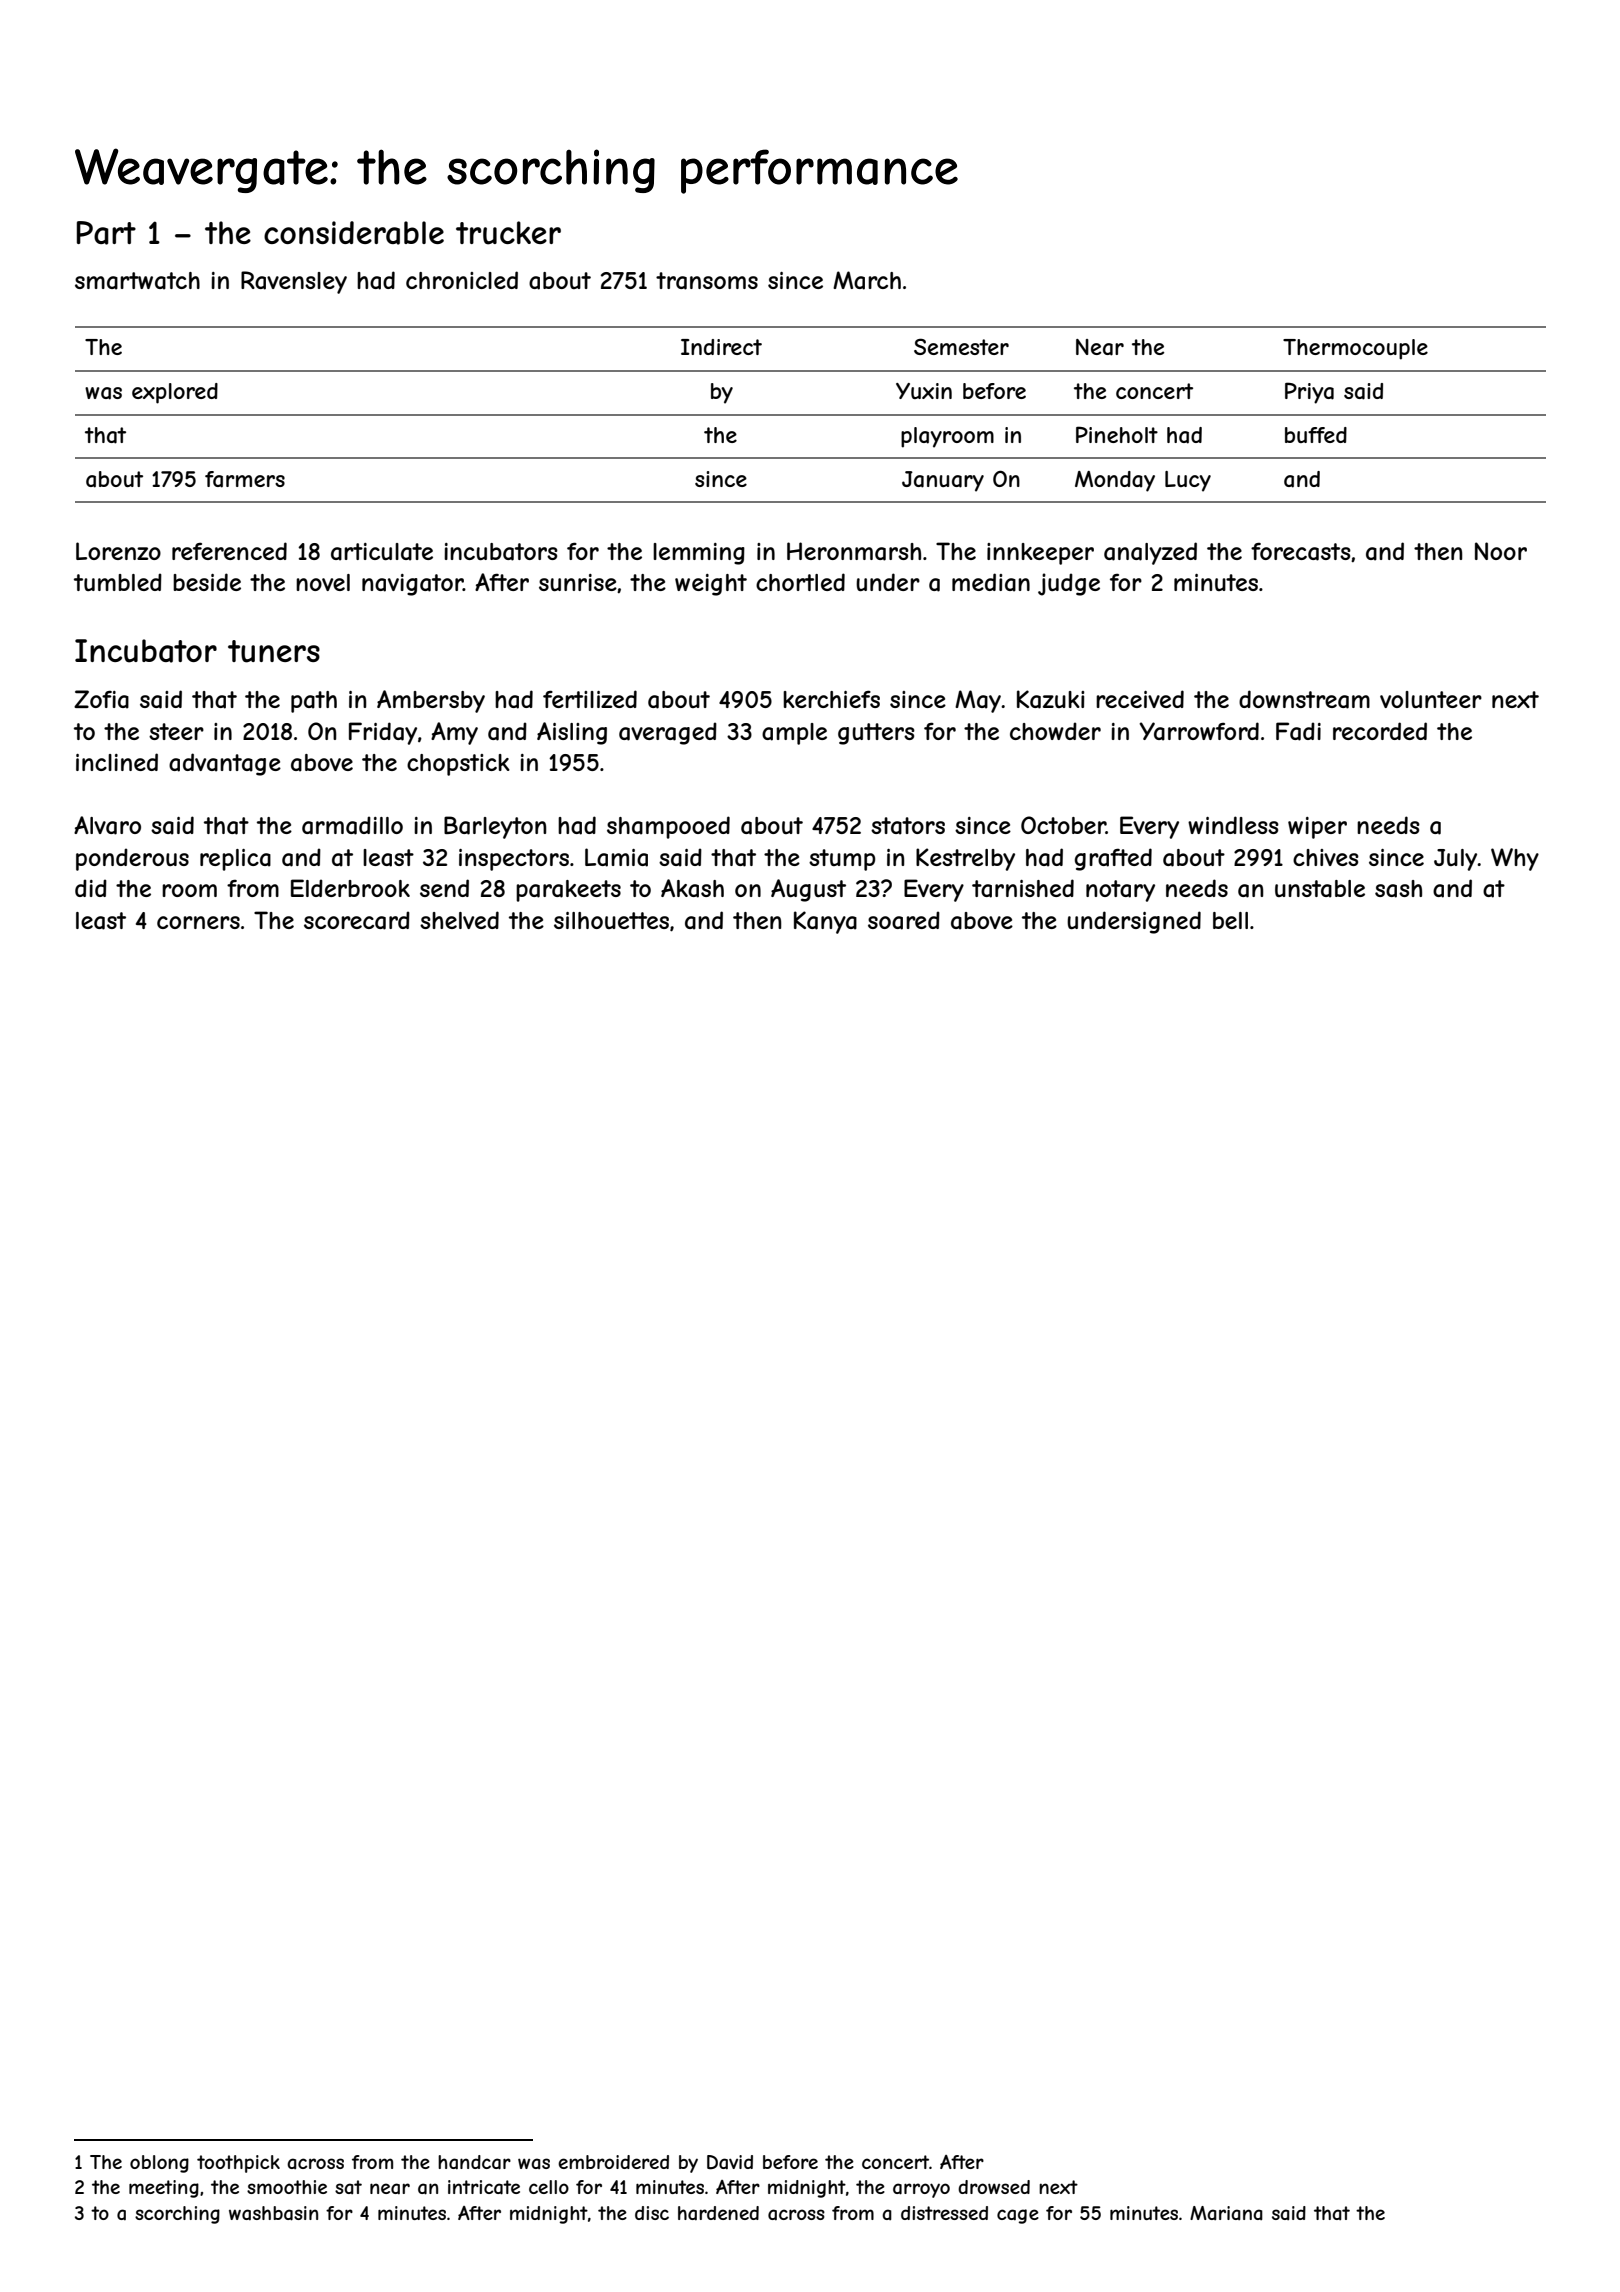 This screenshot has width=1620, height=2292. I want to click on drowsed, so click(994, 2187).
